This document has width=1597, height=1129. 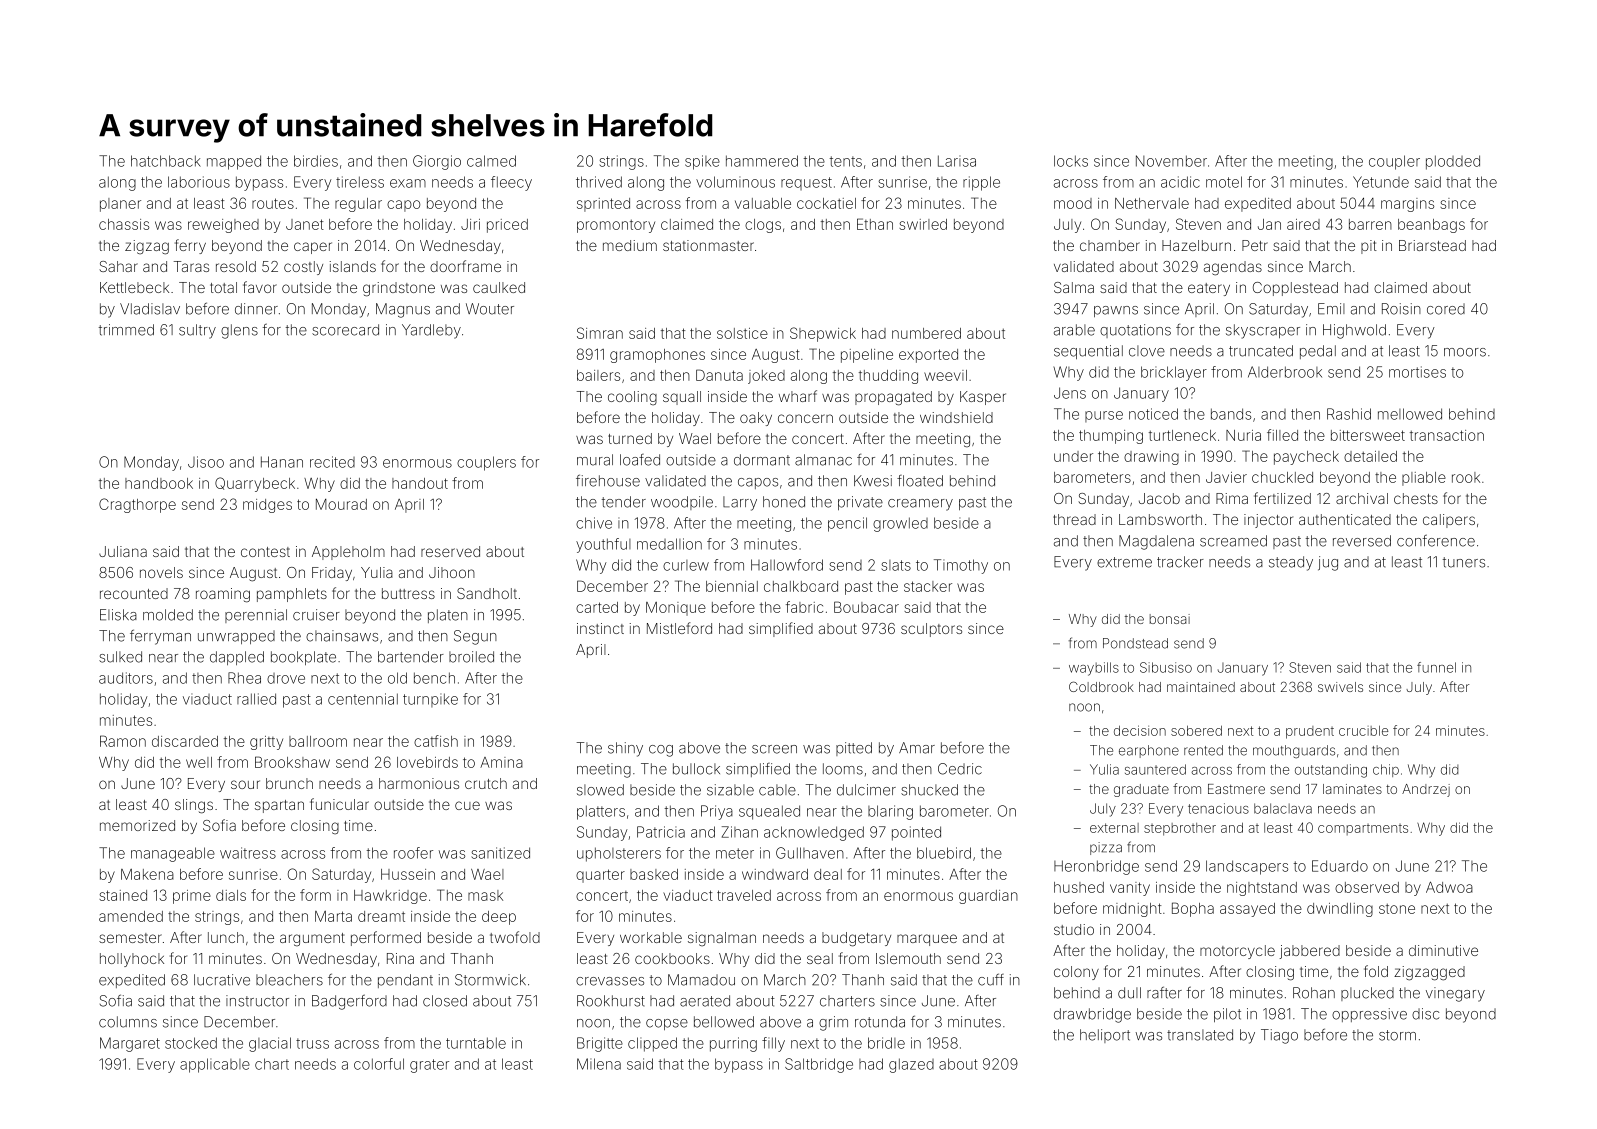 I want to click on colorful, so click(x=379, y=1064).
